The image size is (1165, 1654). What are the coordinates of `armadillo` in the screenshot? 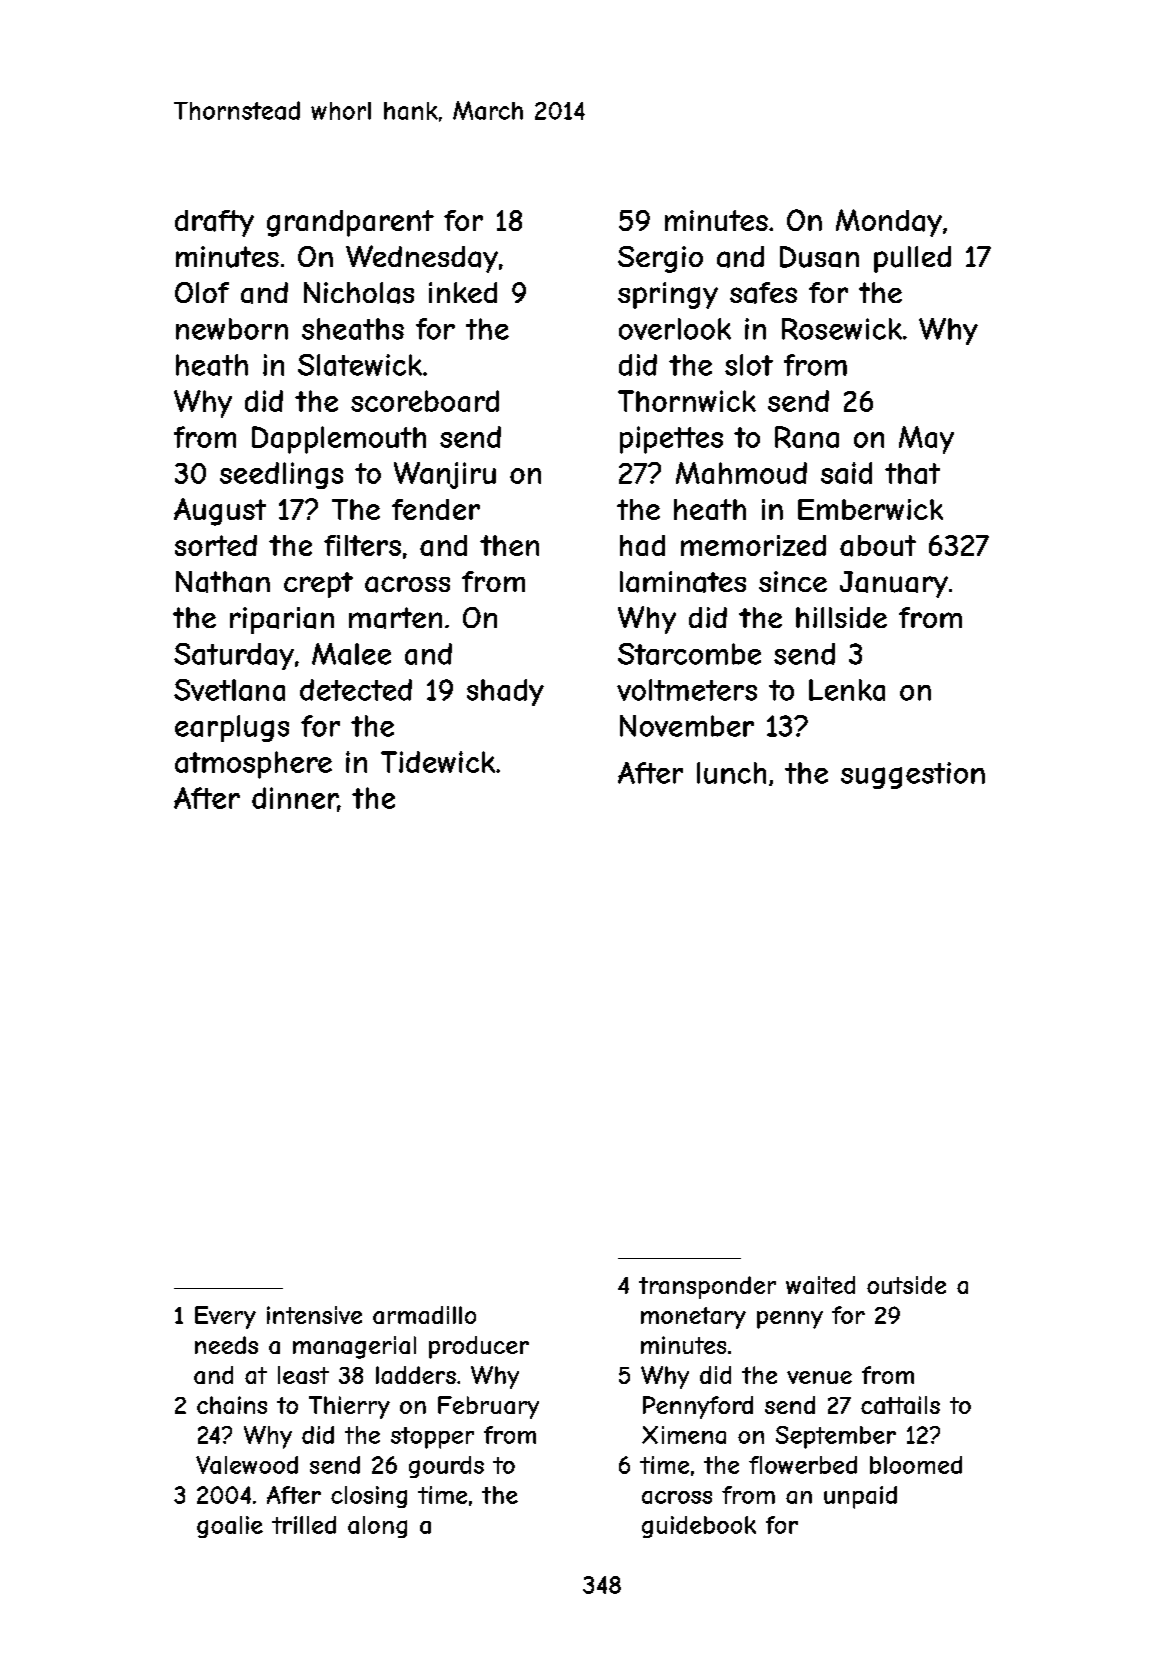 It's located at (424, 1315).
